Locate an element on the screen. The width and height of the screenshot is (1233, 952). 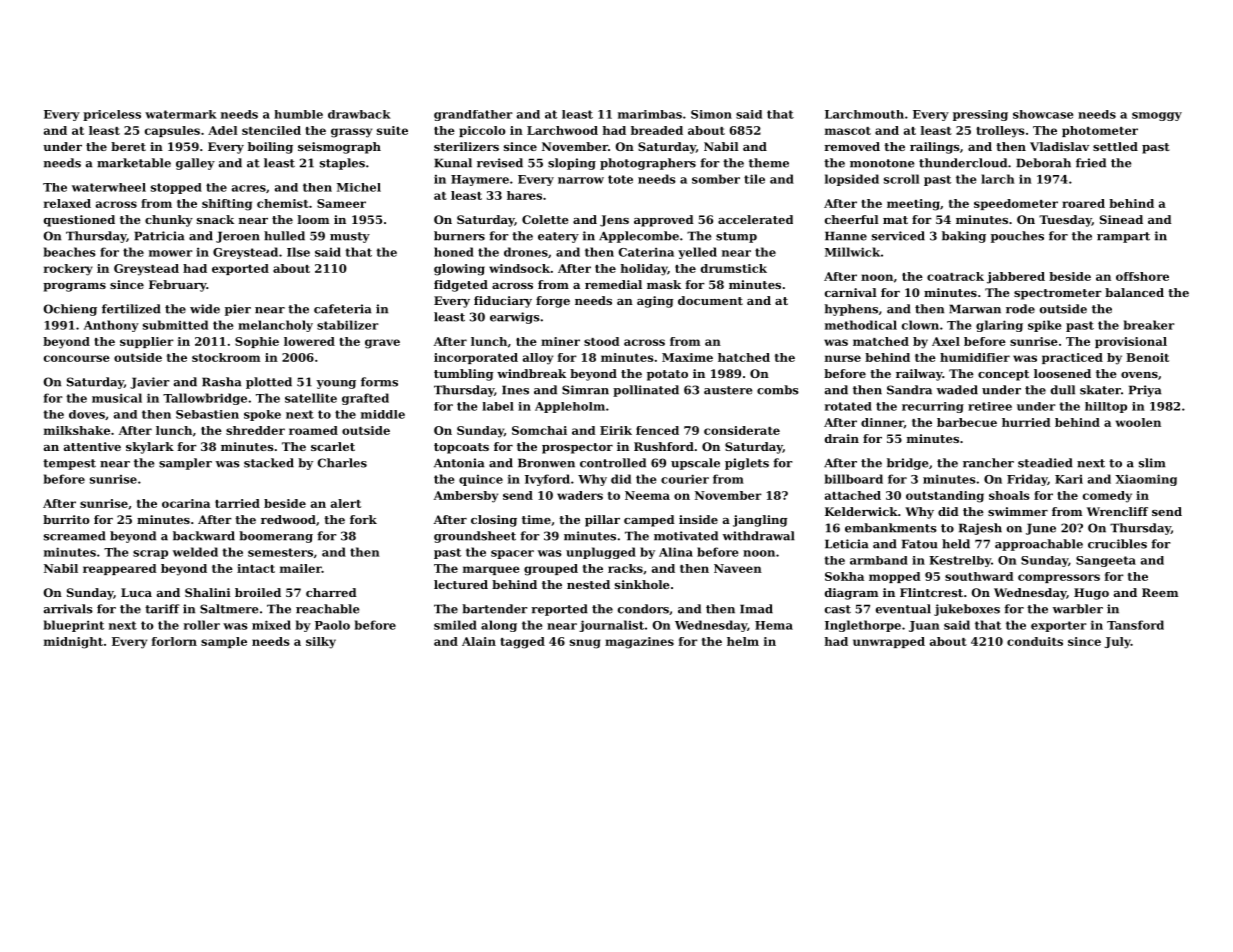
beret is located at coordinates (128, 146).
